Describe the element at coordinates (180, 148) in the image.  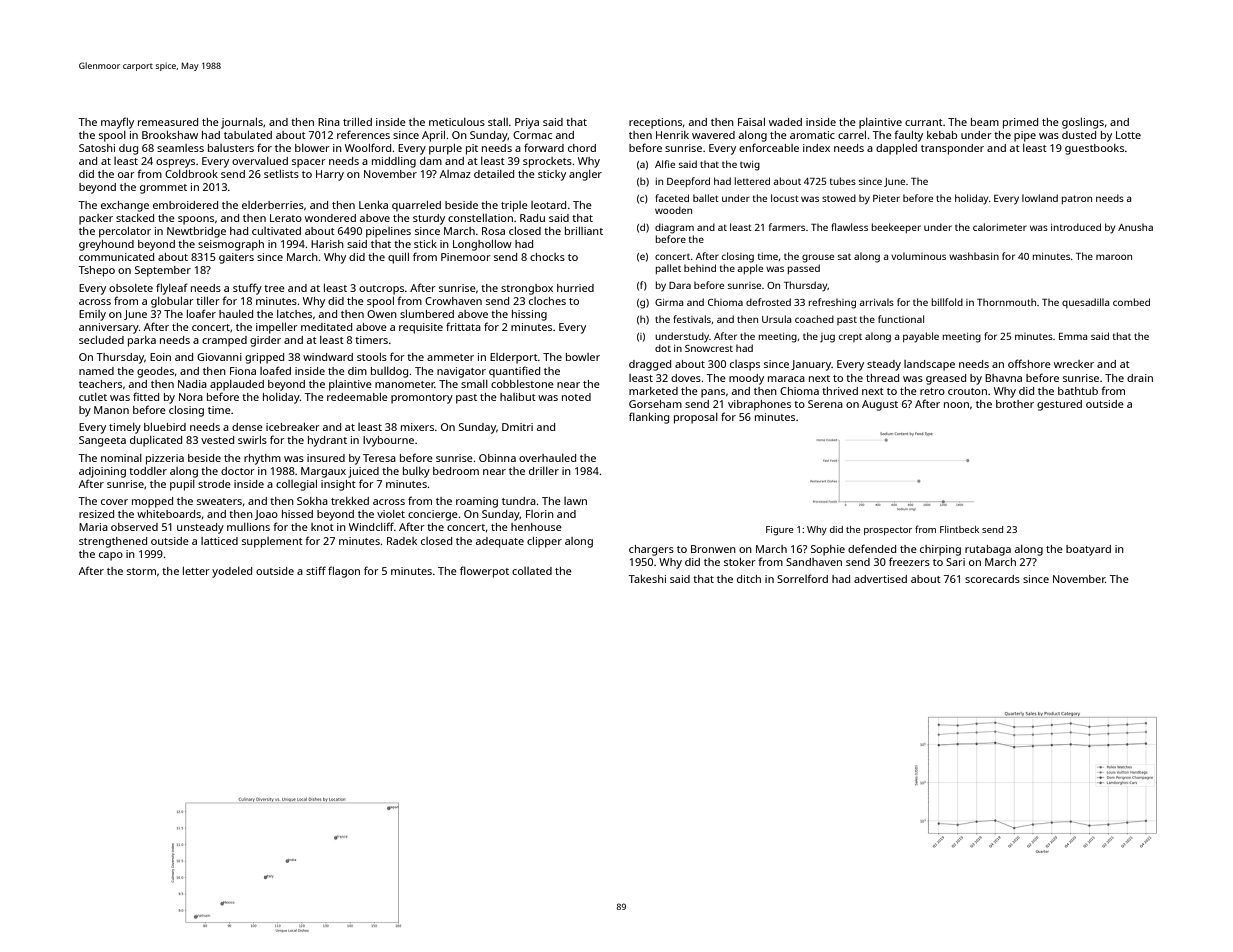
I see `seamless` at that location.
